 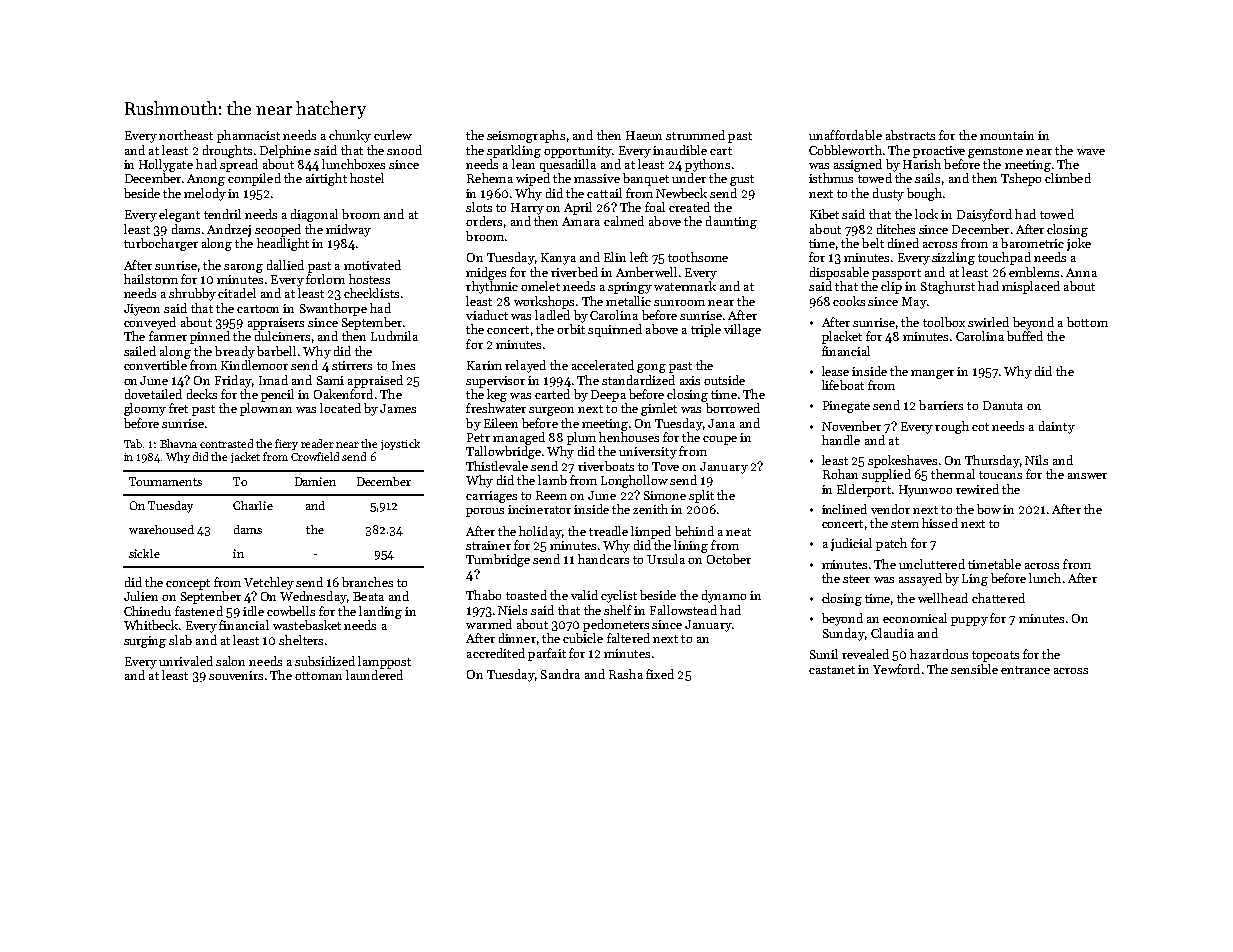 I want to click on dined, so click(x=903, y=243).
